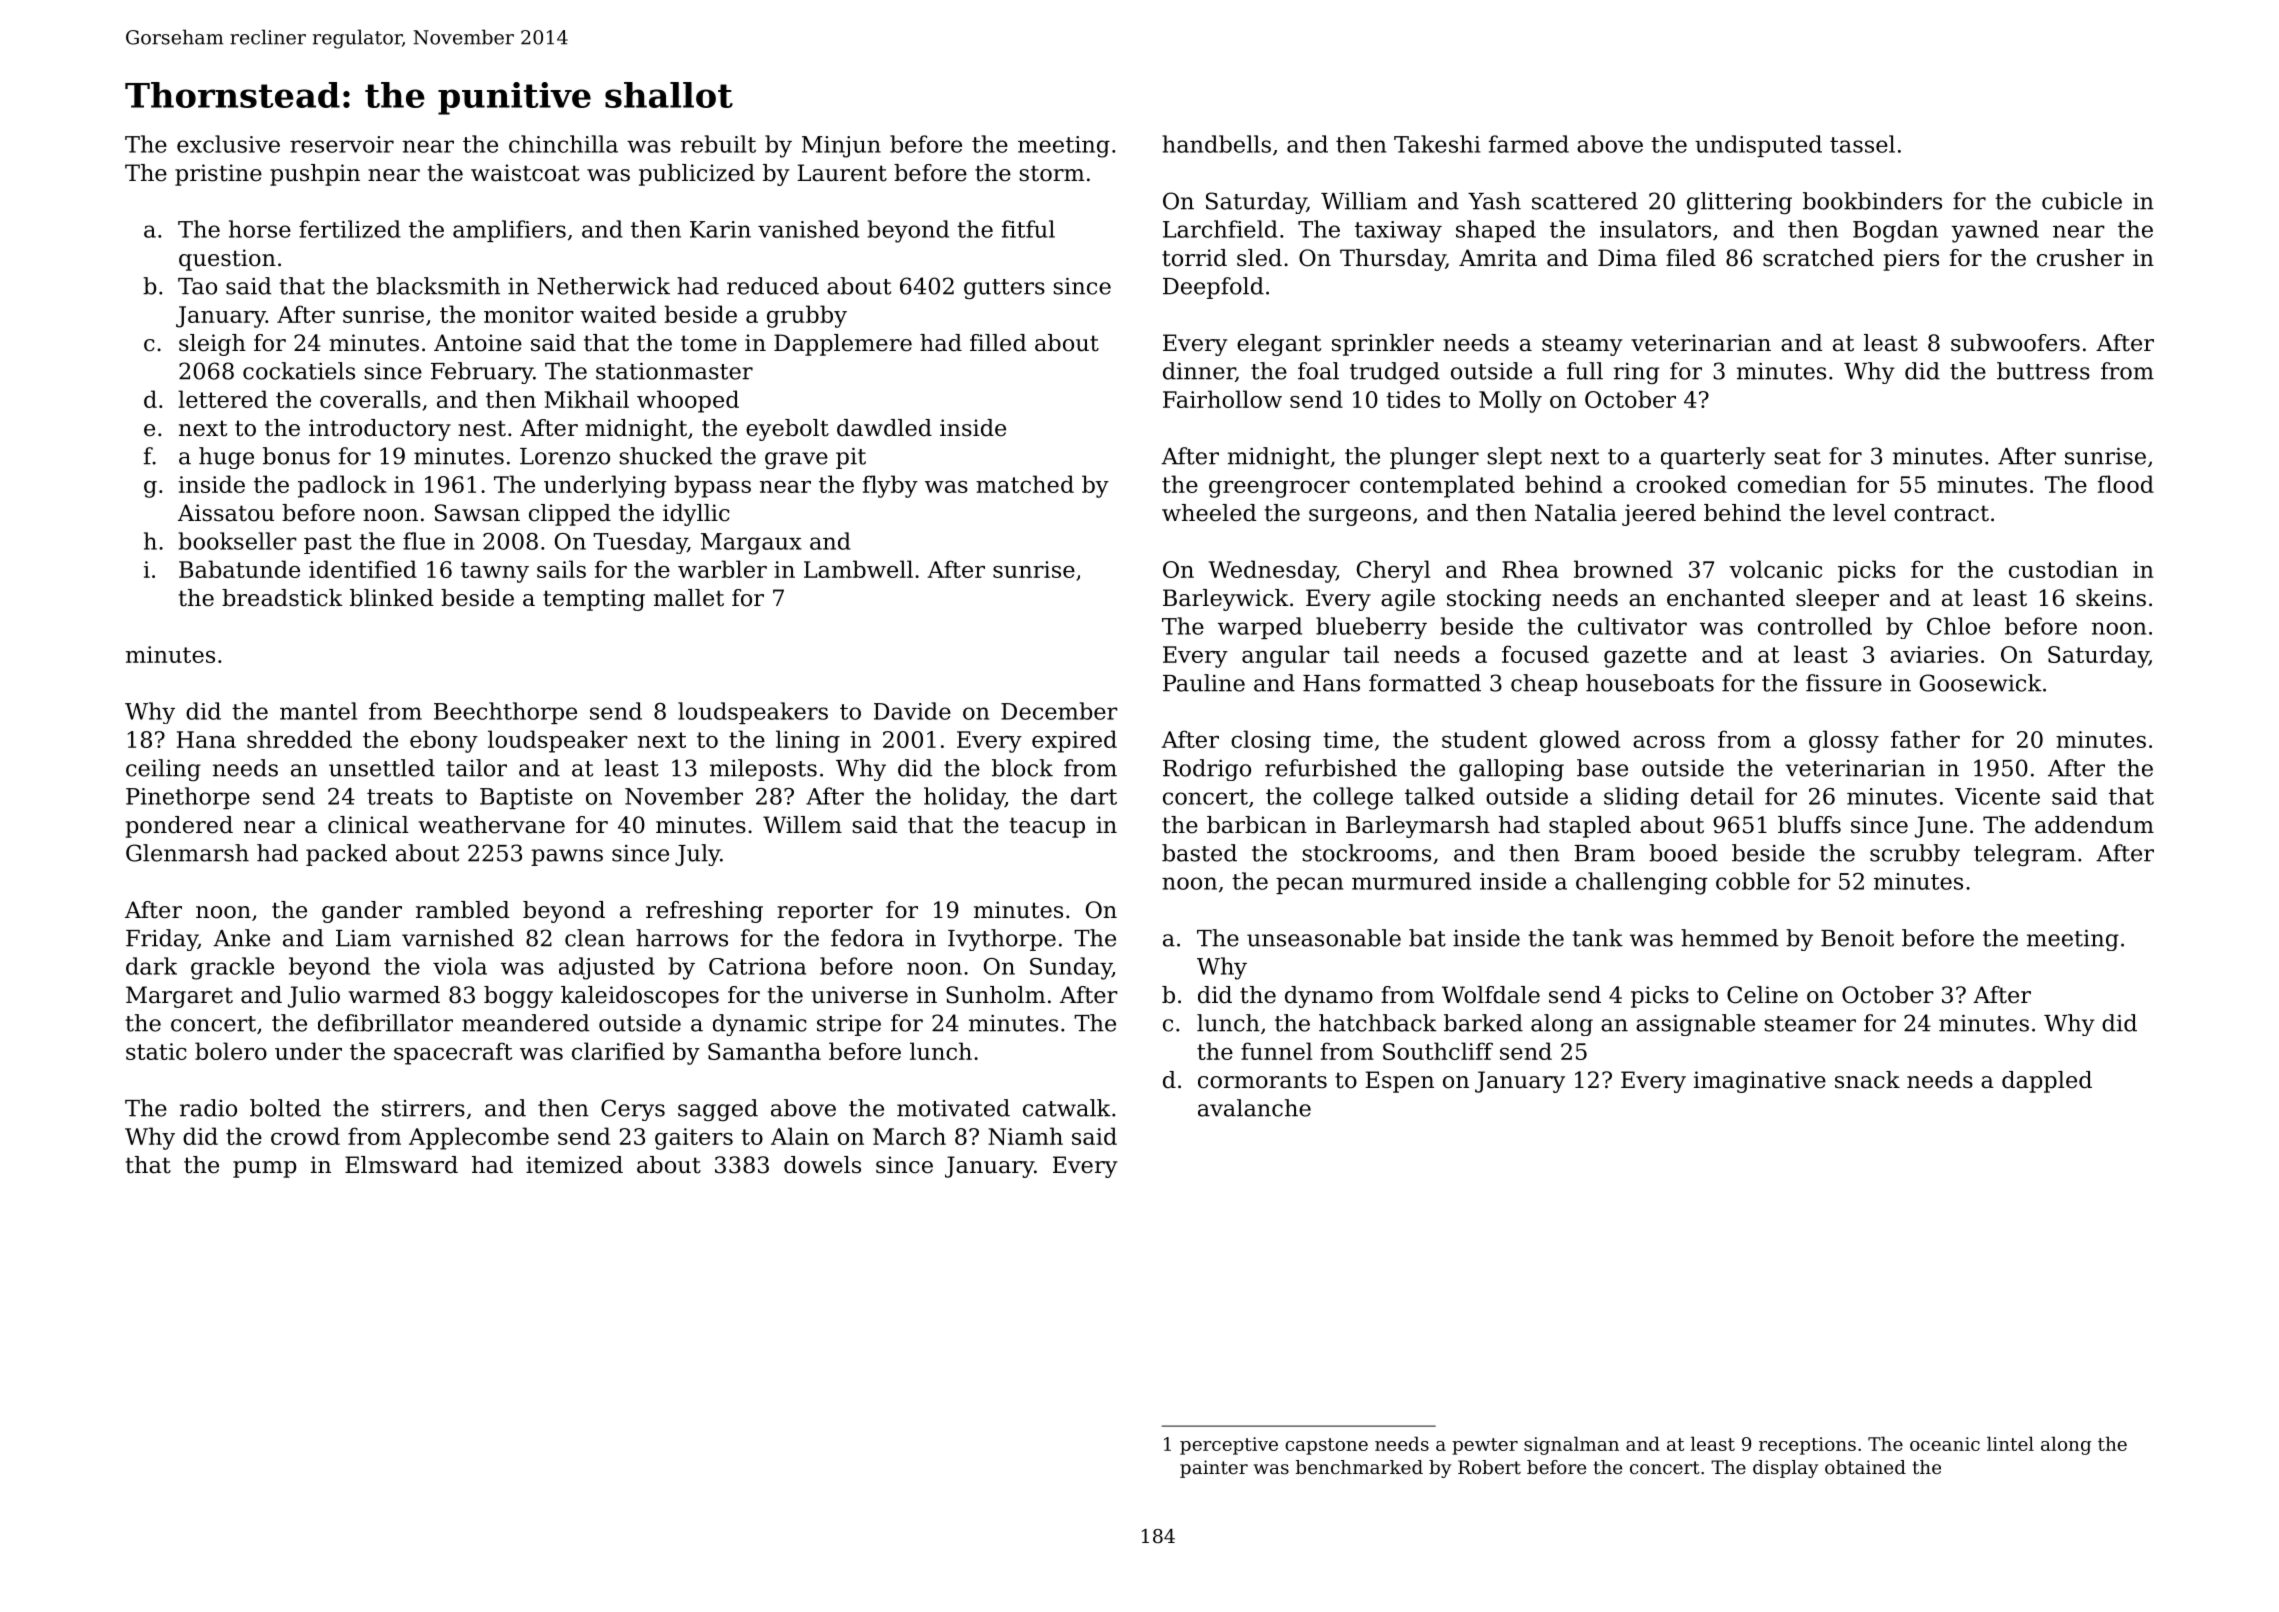 Image resolution: width=2279 pixels, height=1612 pixels. Describe the element at coordinates (565, 456) in the document. I see `Lorenzo` at that location.
